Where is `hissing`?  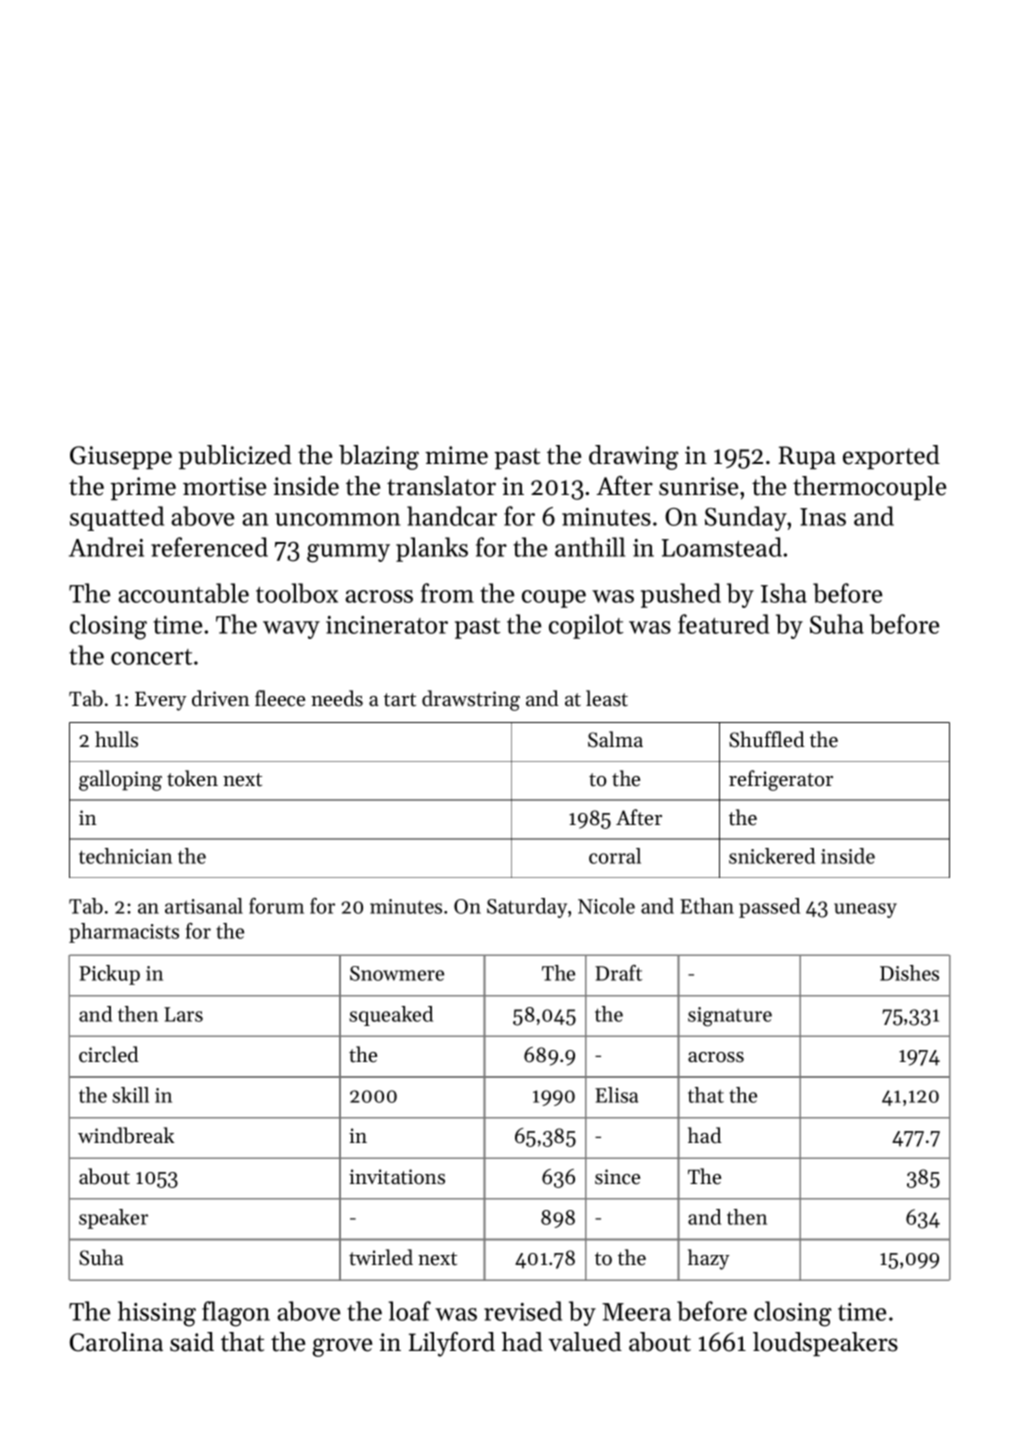 hissing is located at coordinates (157, 1314).
